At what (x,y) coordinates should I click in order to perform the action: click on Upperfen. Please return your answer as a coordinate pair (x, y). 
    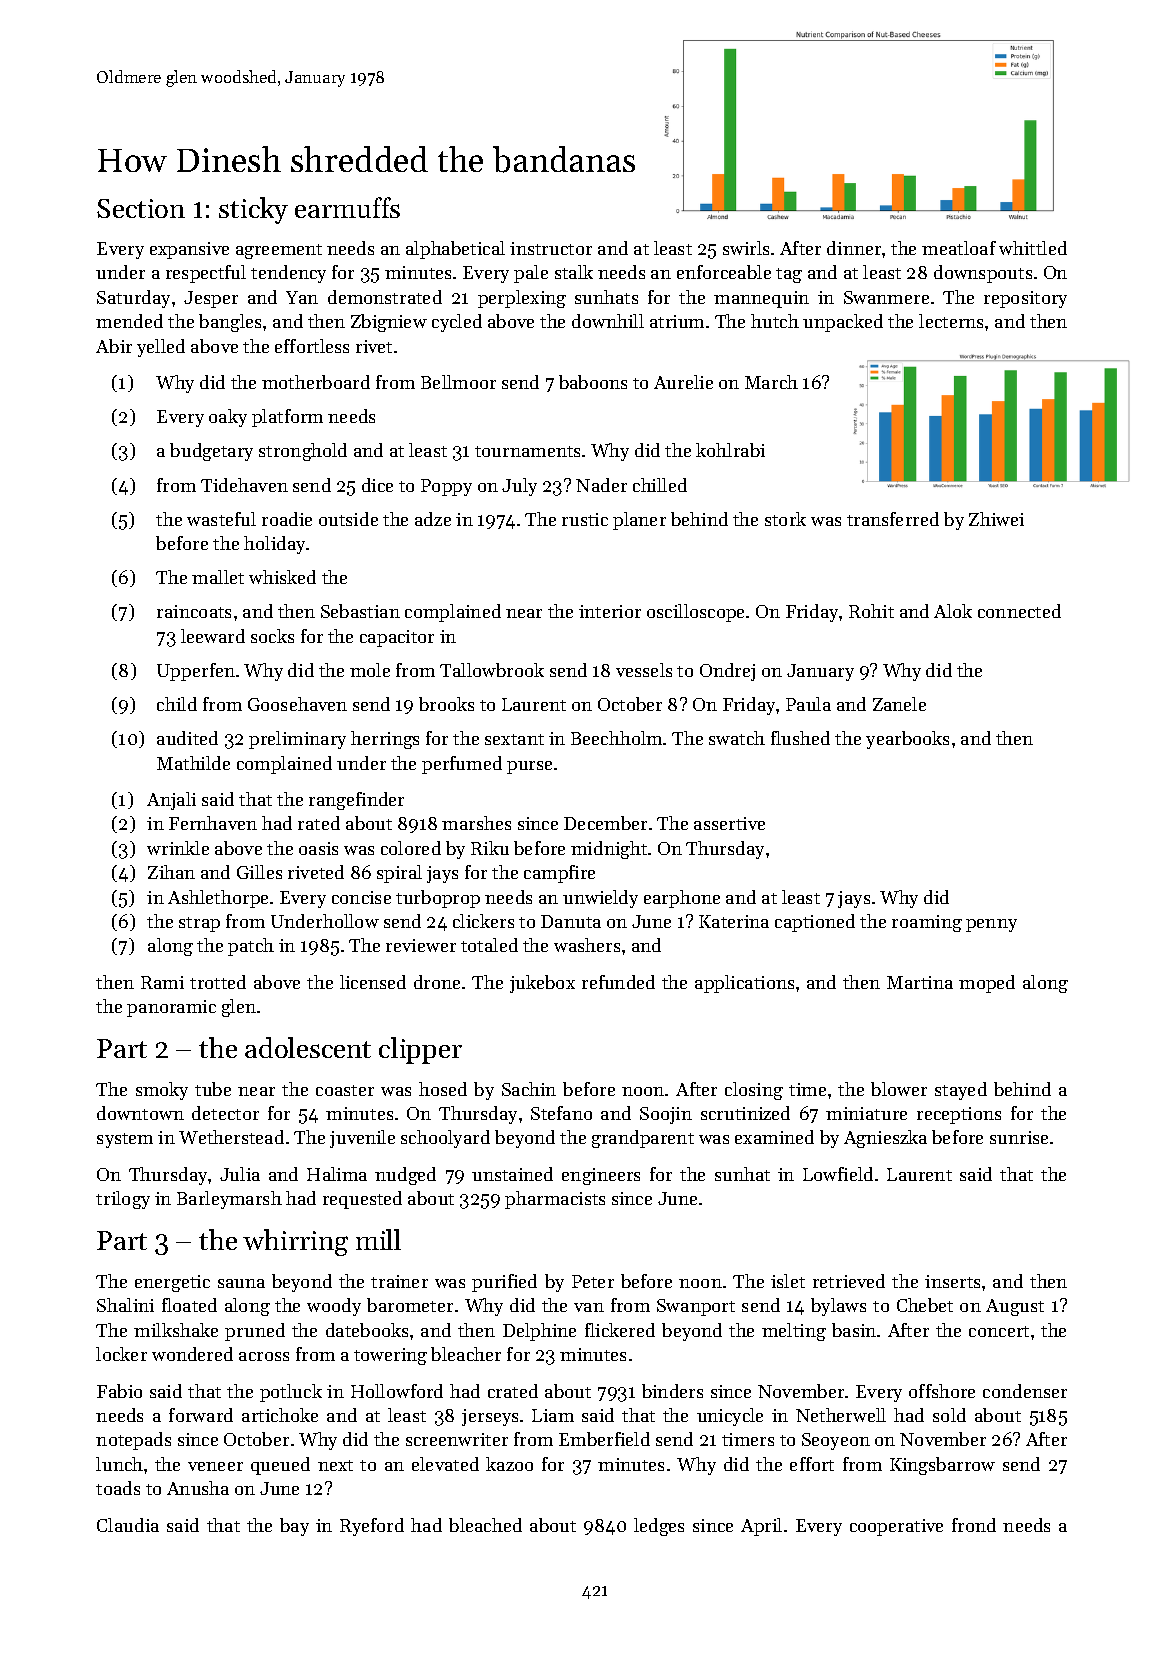
    Looking at the image, I should click on (196, 672).
